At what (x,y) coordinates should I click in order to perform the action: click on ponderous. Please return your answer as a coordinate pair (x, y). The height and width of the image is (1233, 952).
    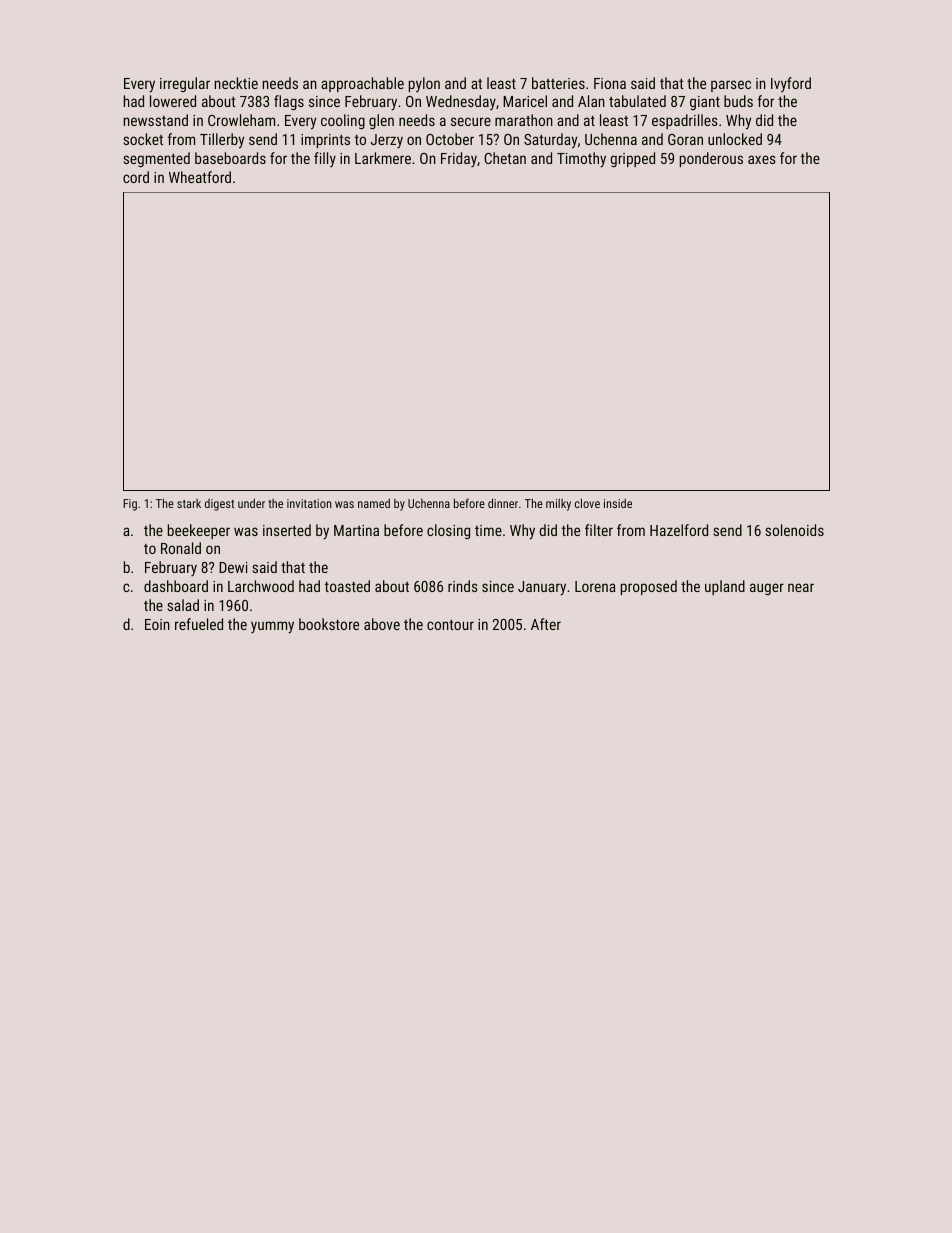
    Looking at the image, I should click on (711, 159).
